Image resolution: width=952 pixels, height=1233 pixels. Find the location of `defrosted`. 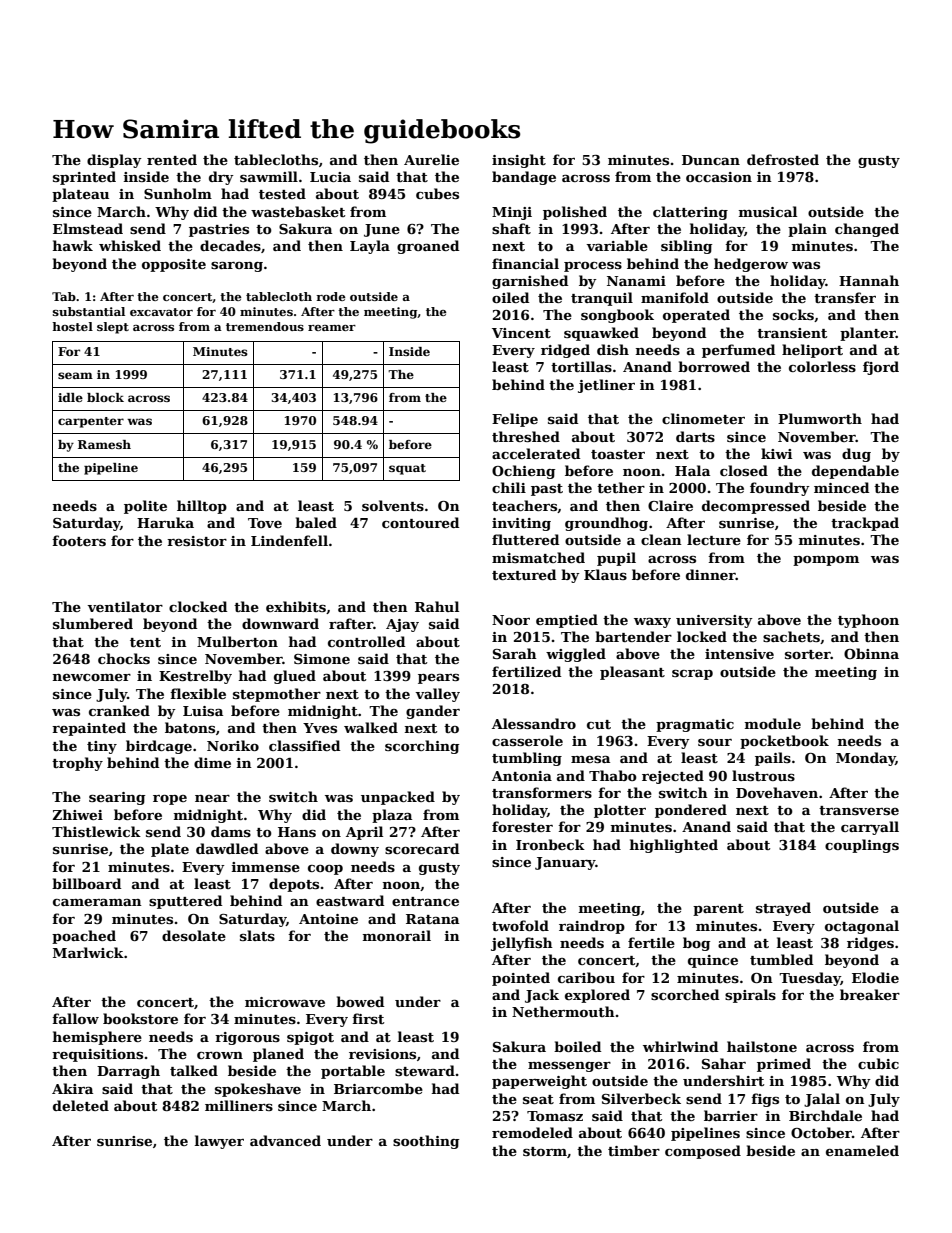

defrosted is located at coordinates (783, 159).
